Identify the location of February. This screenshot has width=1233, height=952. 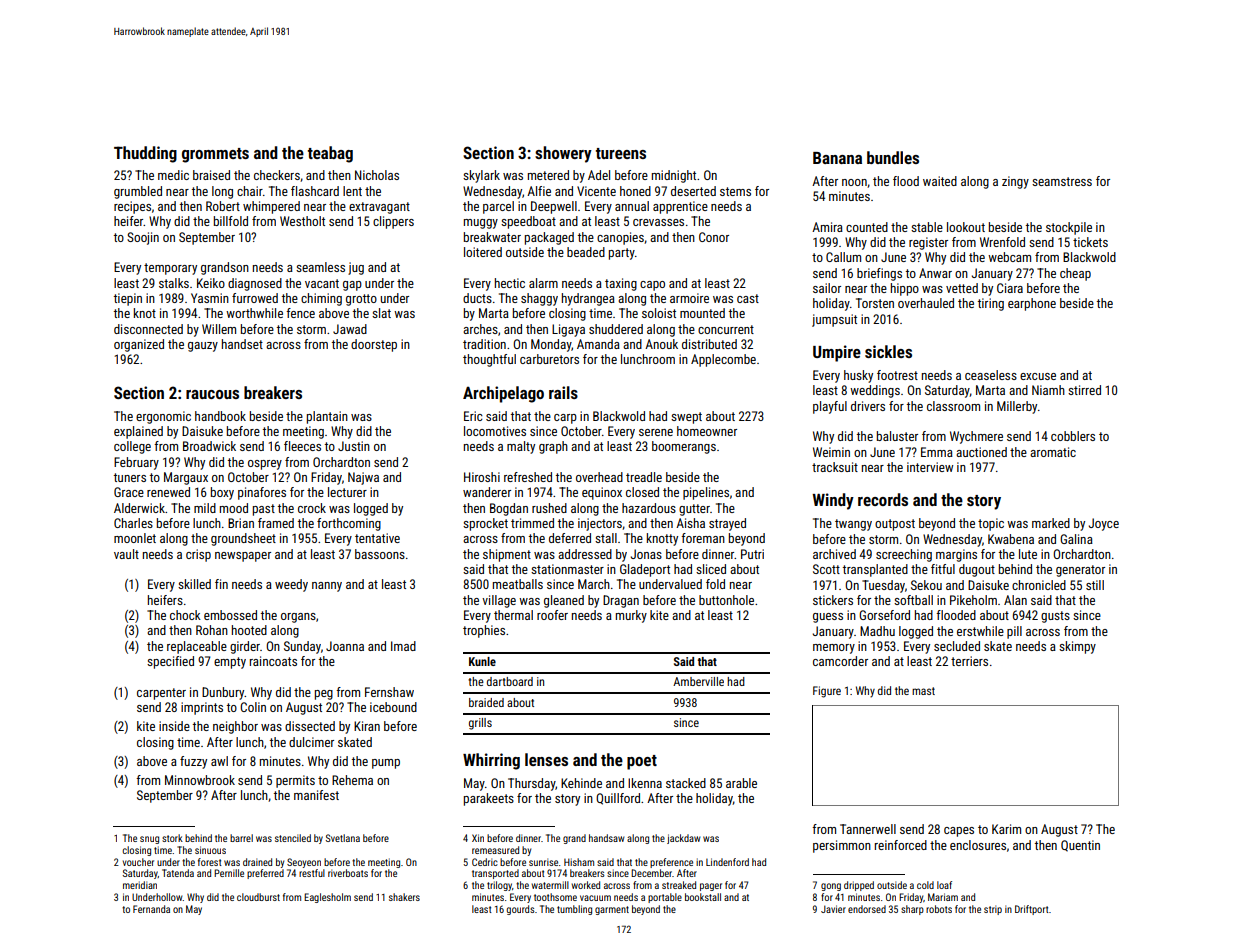
(136, 463).
